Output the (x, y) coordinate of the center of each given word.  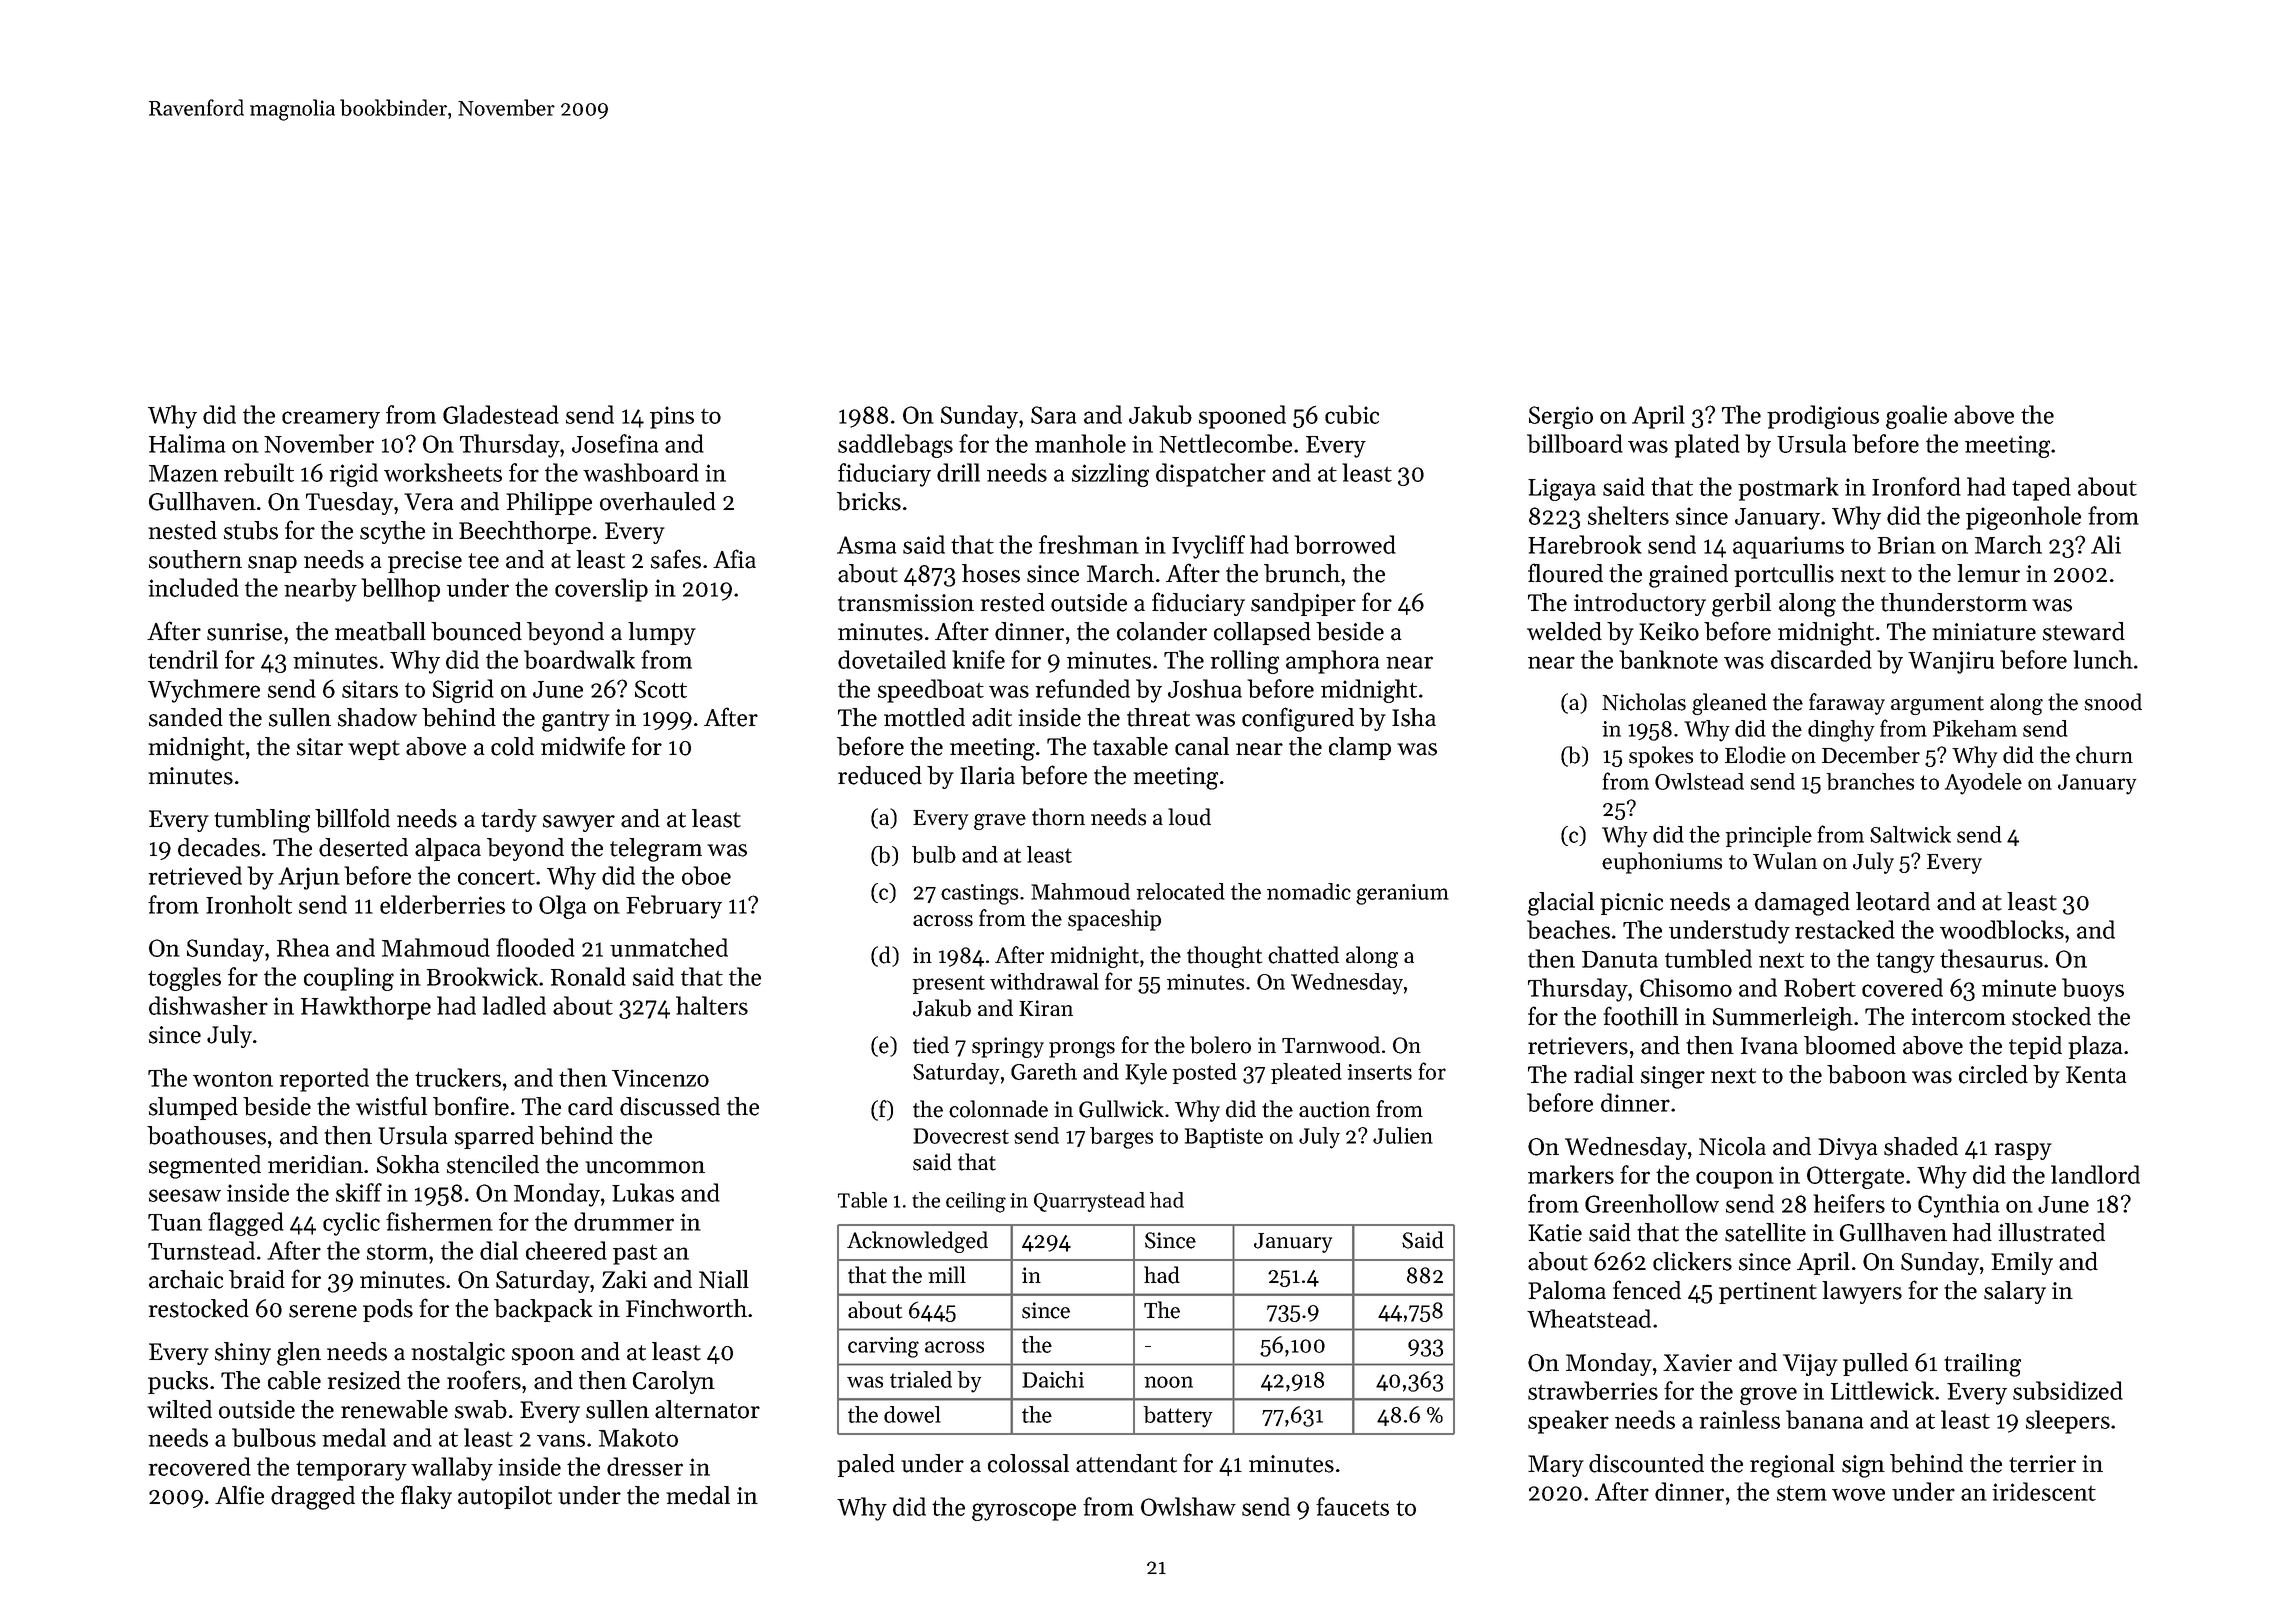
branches (1870, 781)
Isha (1414, 717)
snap (272, 564)
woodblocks (2002, 929)
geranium (1402, 894)
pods (388, 1310)
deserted (363, 847)
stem (1802, 1493)
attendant (1126, 1463)
